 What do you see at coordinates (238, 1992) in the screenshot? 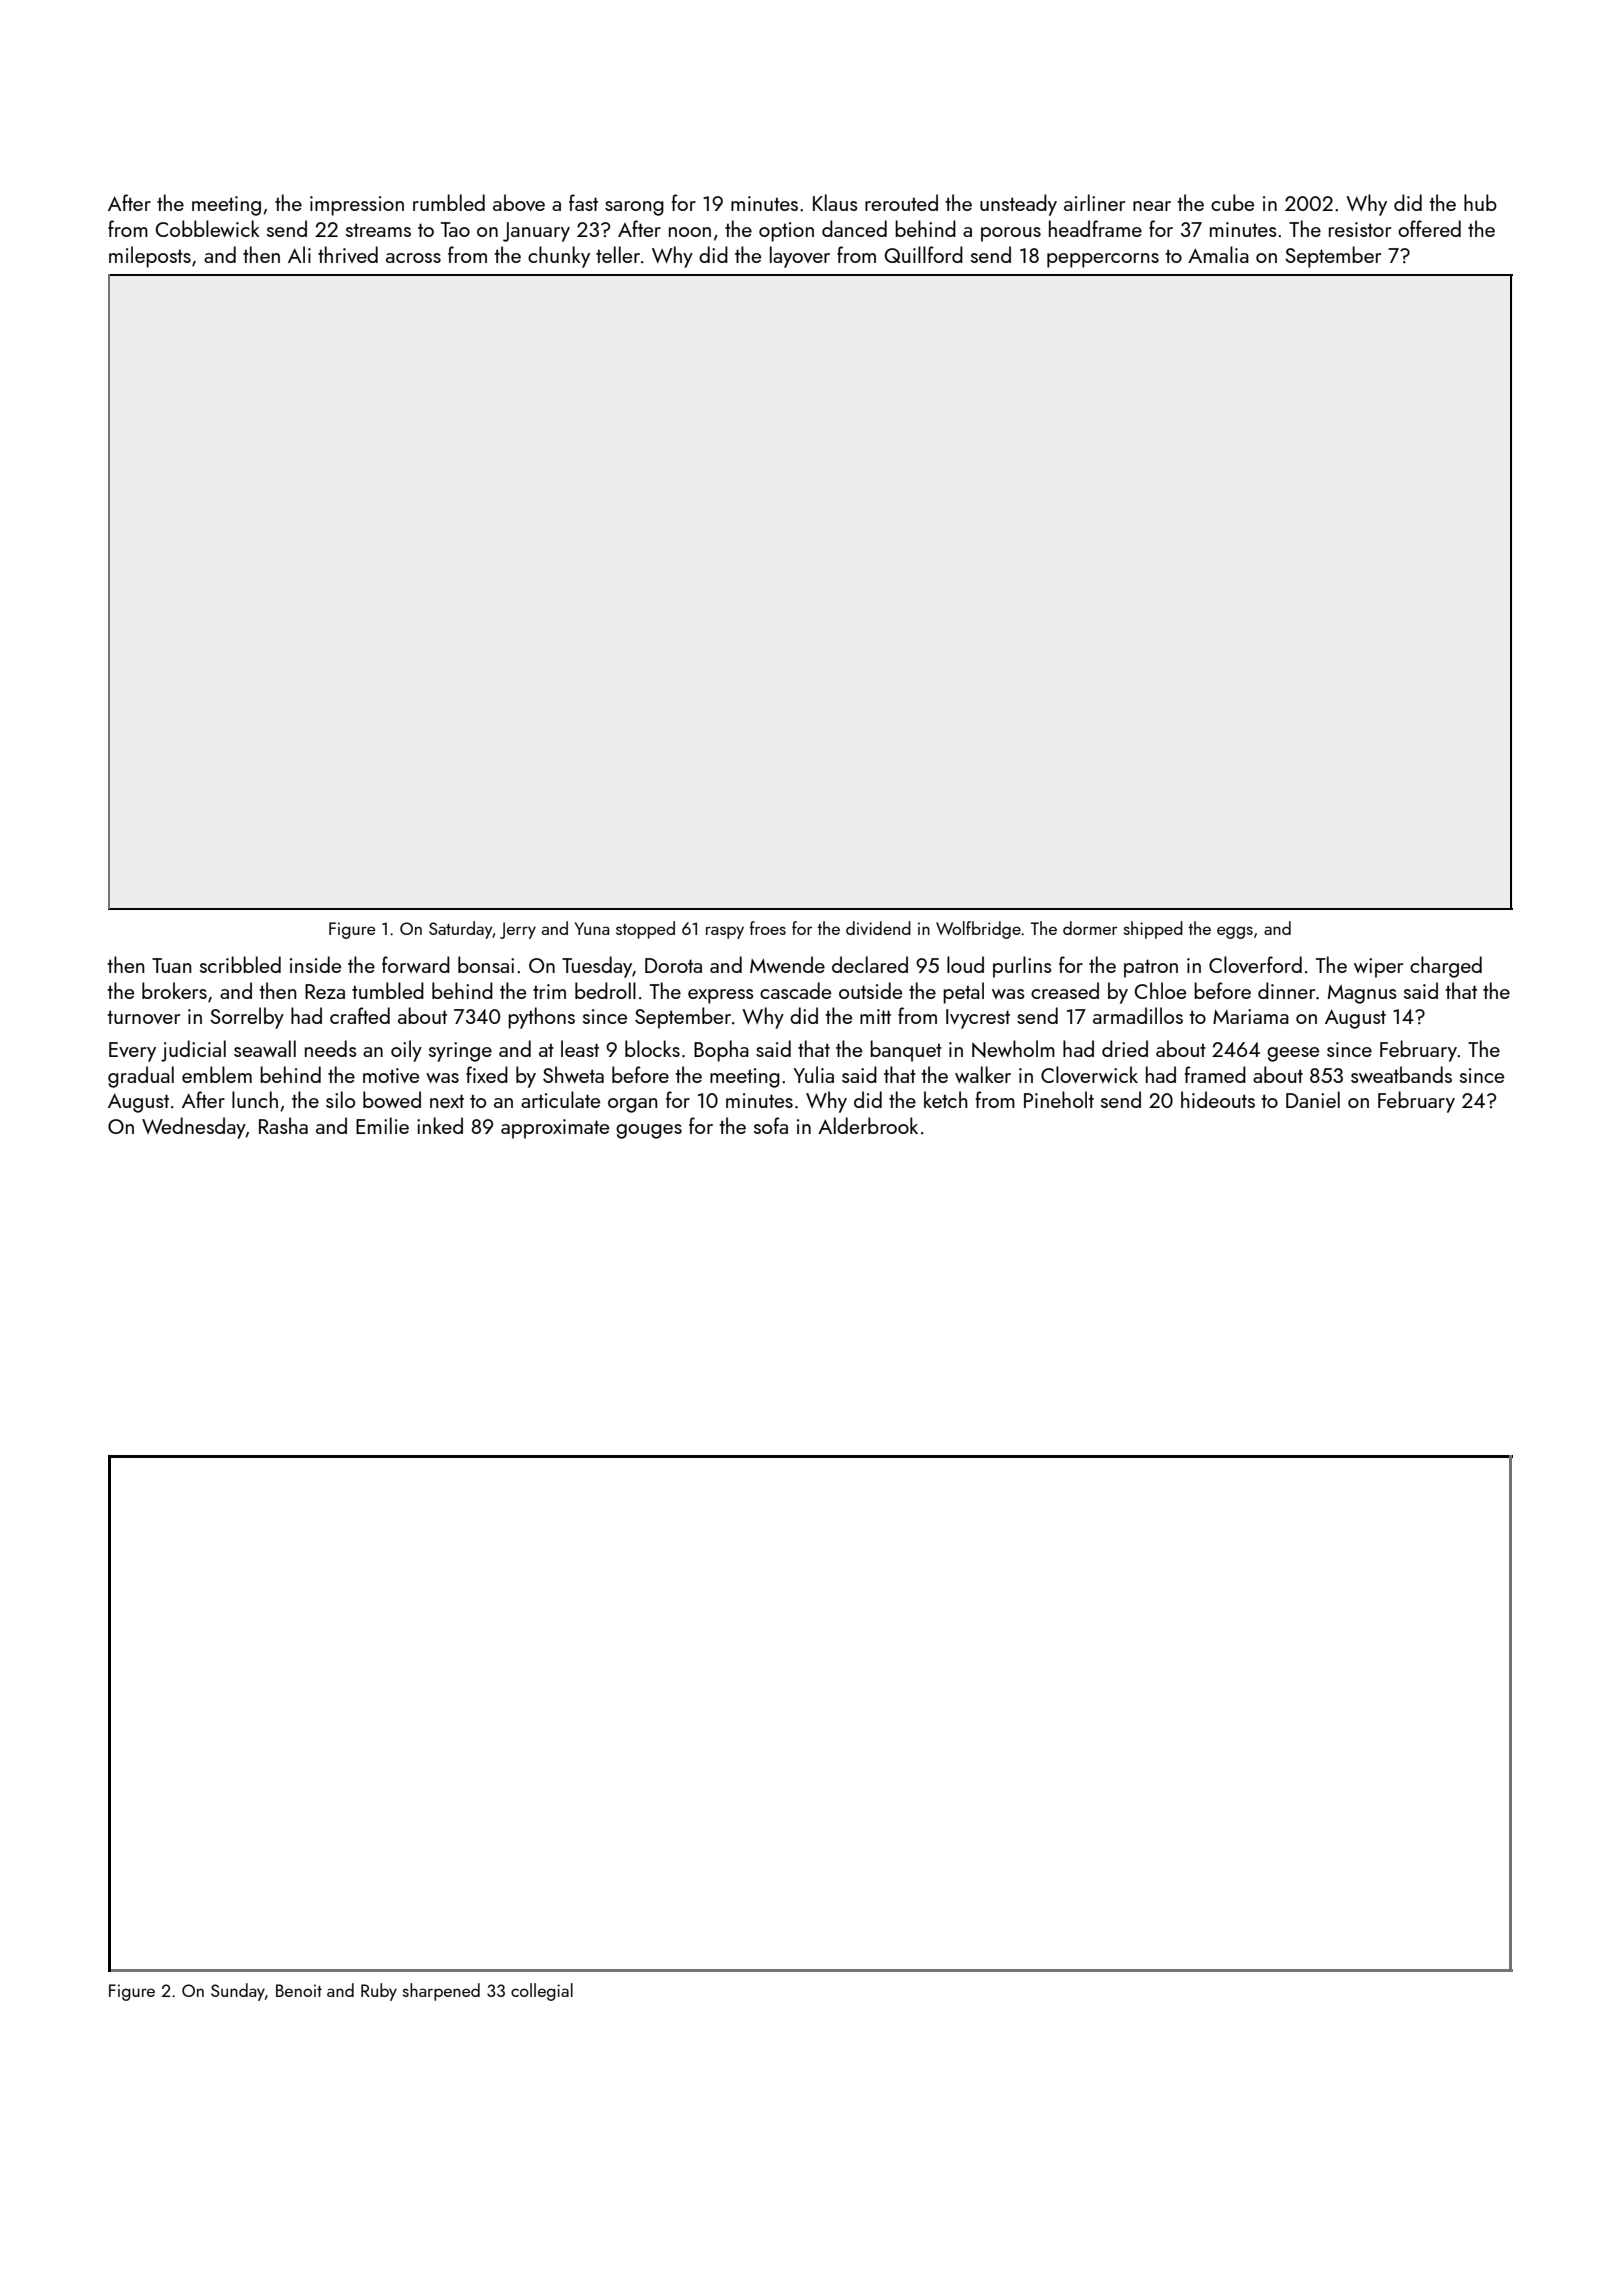
I see `Sunday` at bounding box center [238, 1992].
